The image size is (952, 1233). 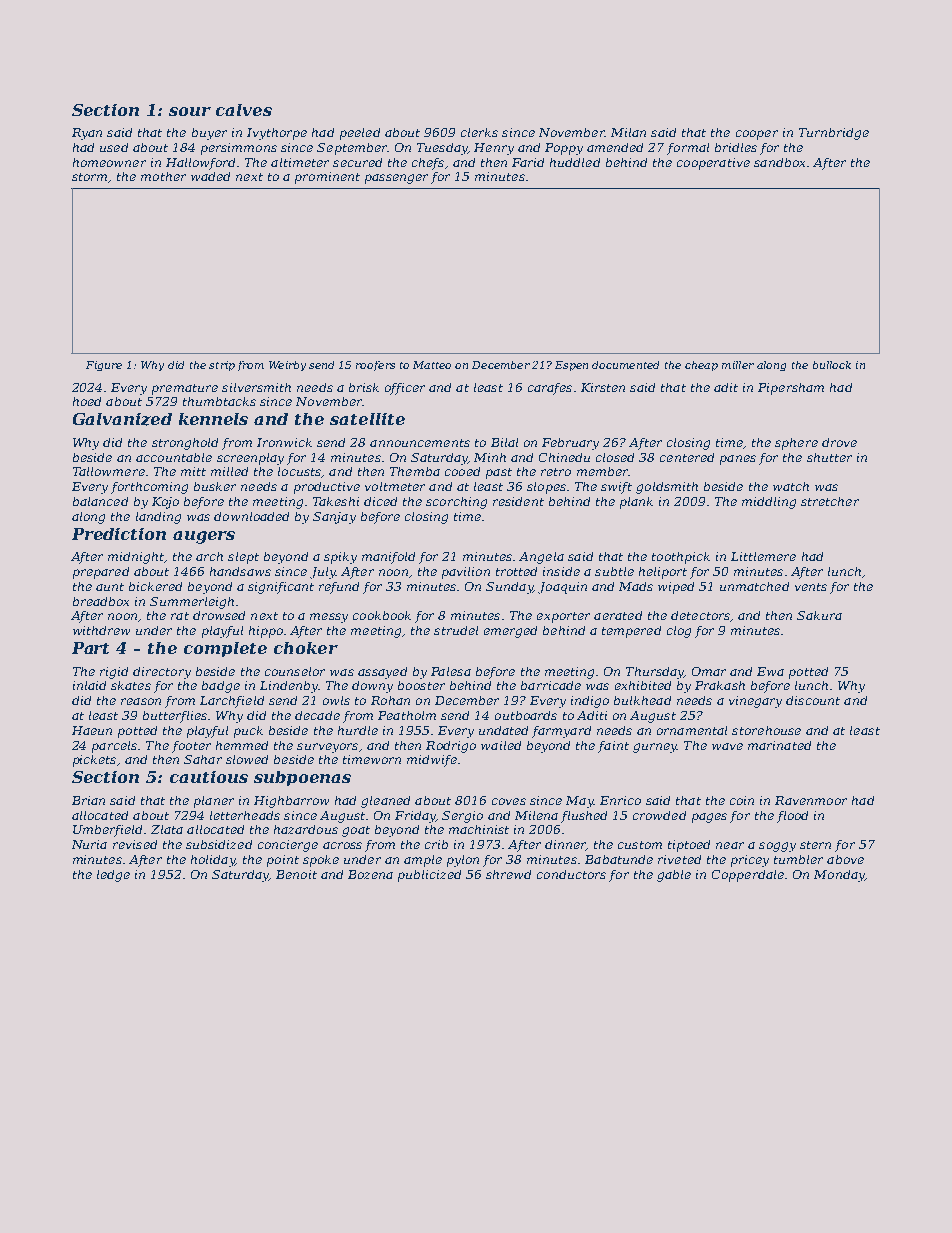 I want to click on bullock, so click(x=832, y=365).
